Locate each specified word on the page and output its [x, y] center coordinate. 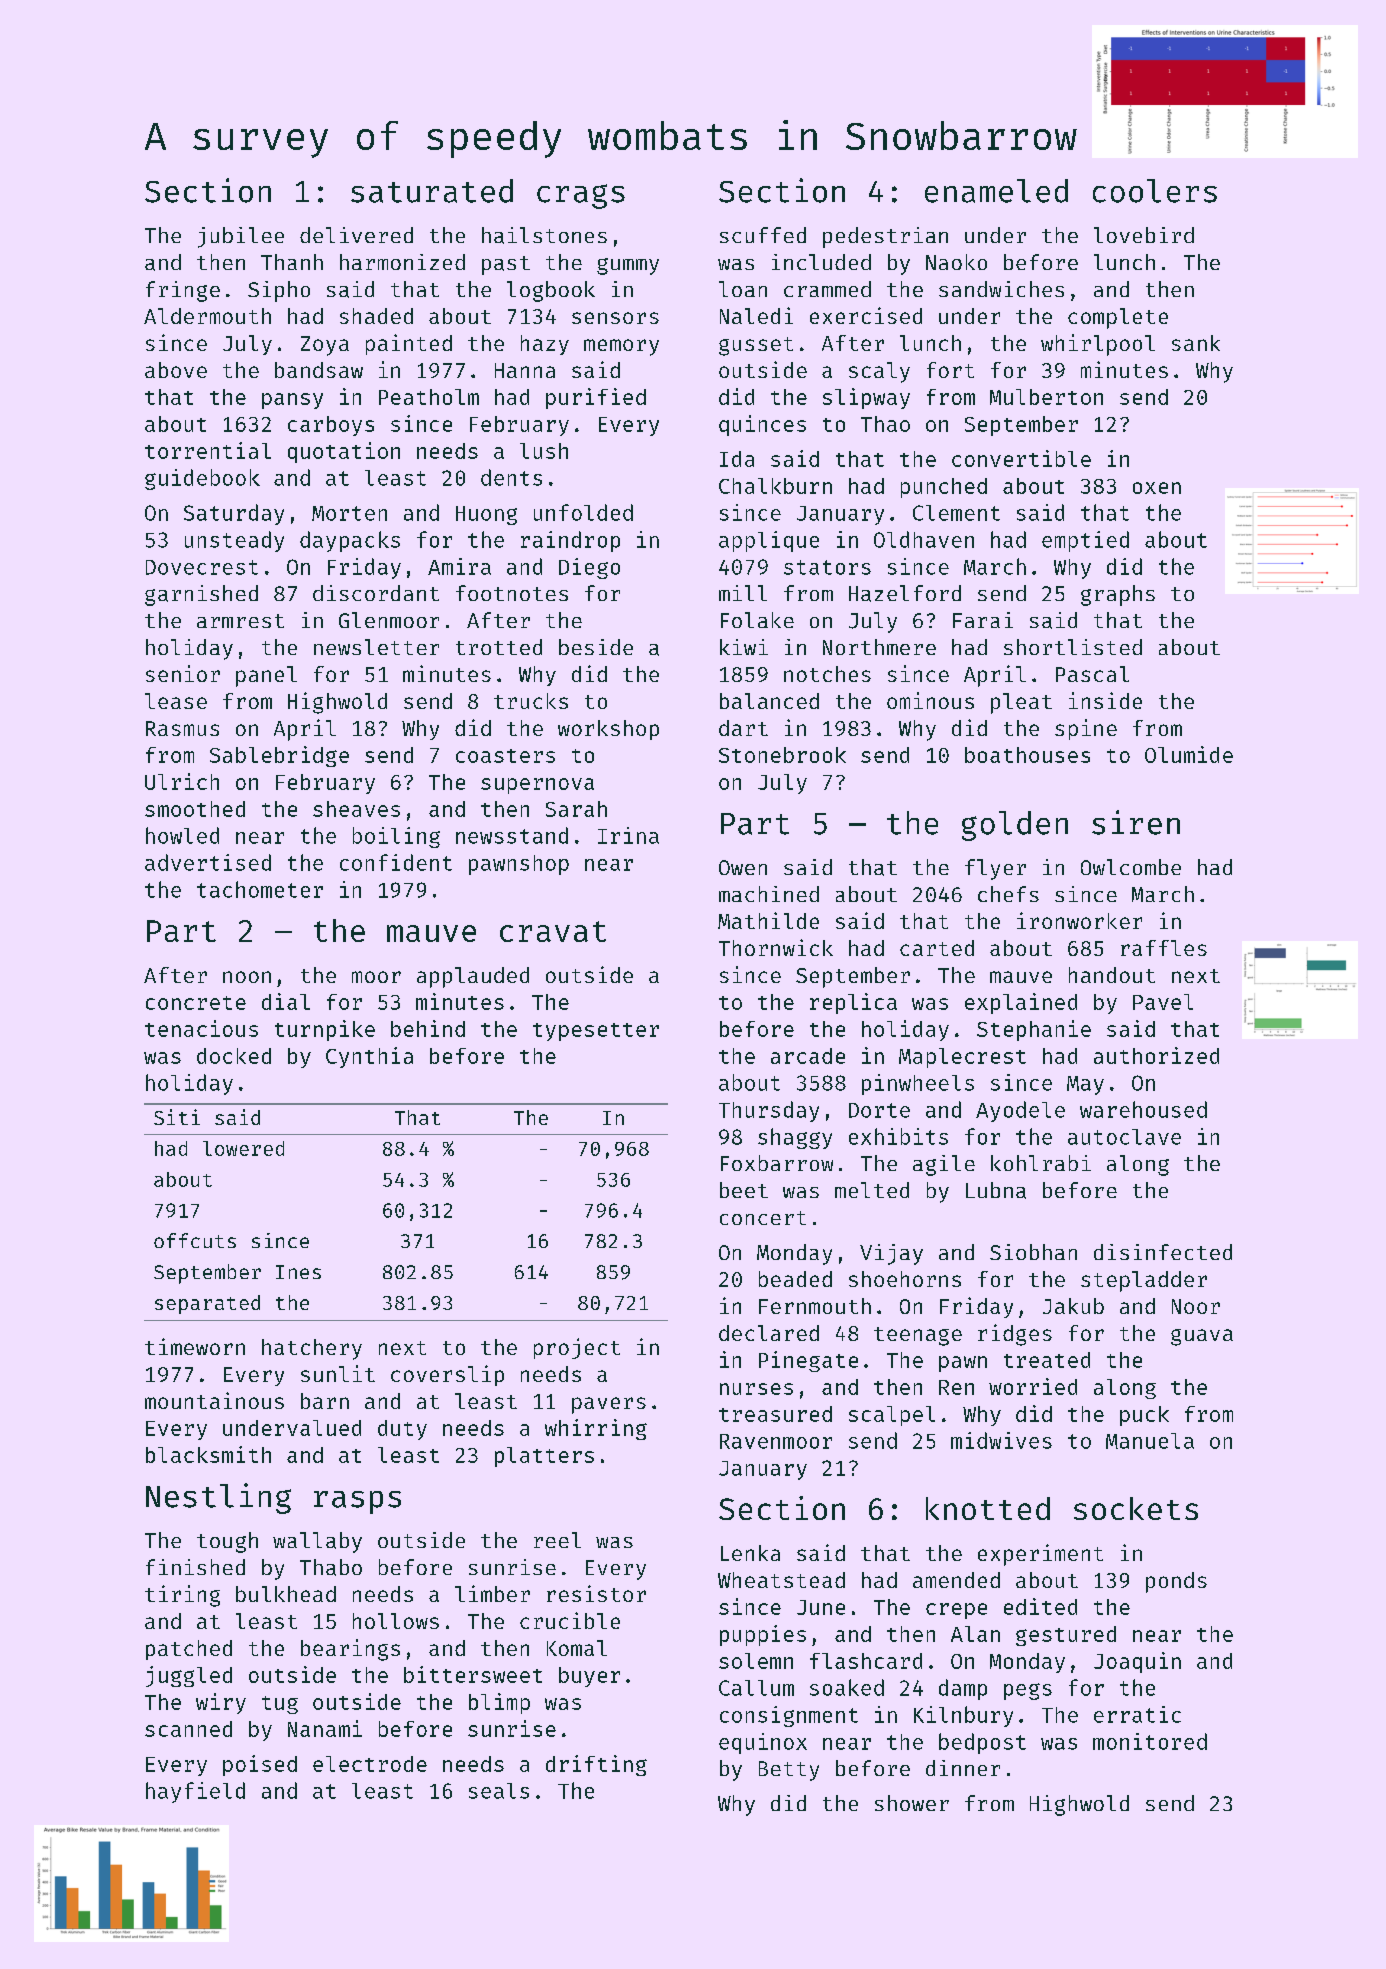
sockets [1136, 1508]
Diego [589, 568]
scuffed [763, 235]
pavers [609, 1405]
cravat [553, 931]
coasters [505, 756]
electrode [370, 1764]
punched [944, 488]
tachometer [260, 889]
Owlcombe [1131, 867]
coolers [1155, 191]
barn [325, 1401]
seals [499, 1791]
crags [581, 196]
